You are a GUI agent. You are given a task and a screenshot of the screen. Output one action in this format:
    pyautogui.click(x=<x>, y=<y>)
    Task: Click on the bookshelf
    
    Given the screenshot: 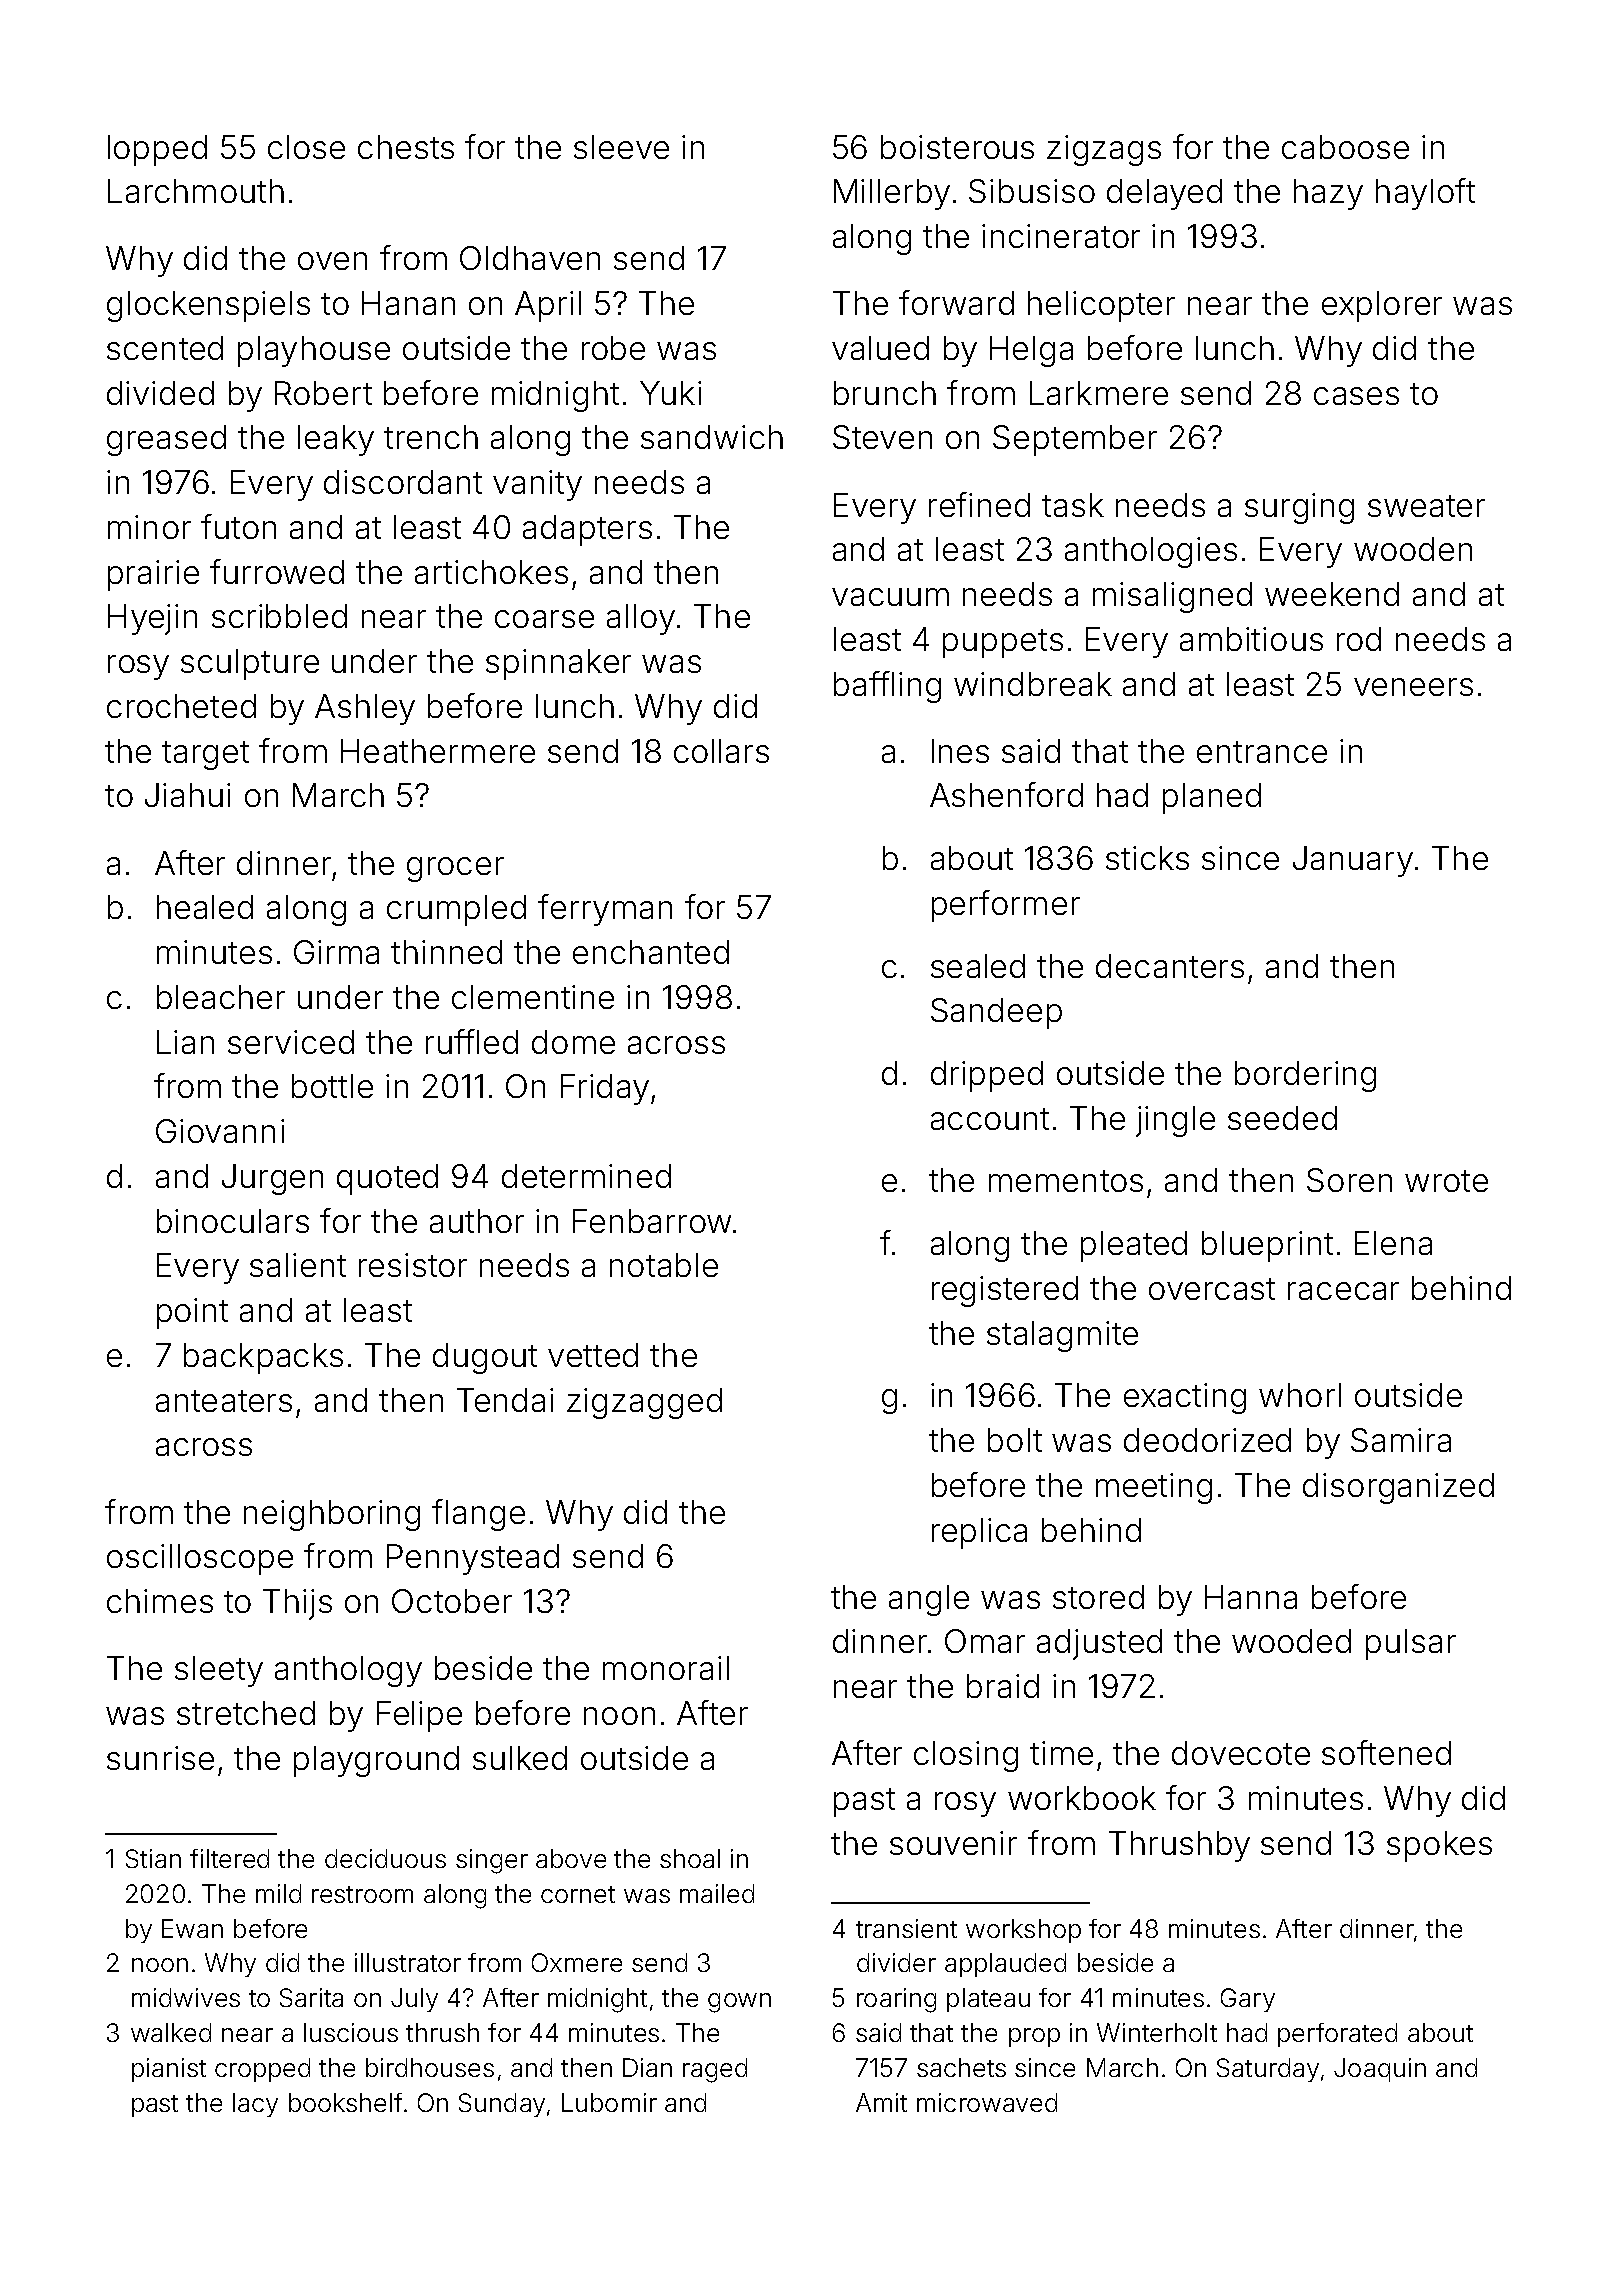 What is the action you would take?
    pyautogui.click(x=345, y=2102)
